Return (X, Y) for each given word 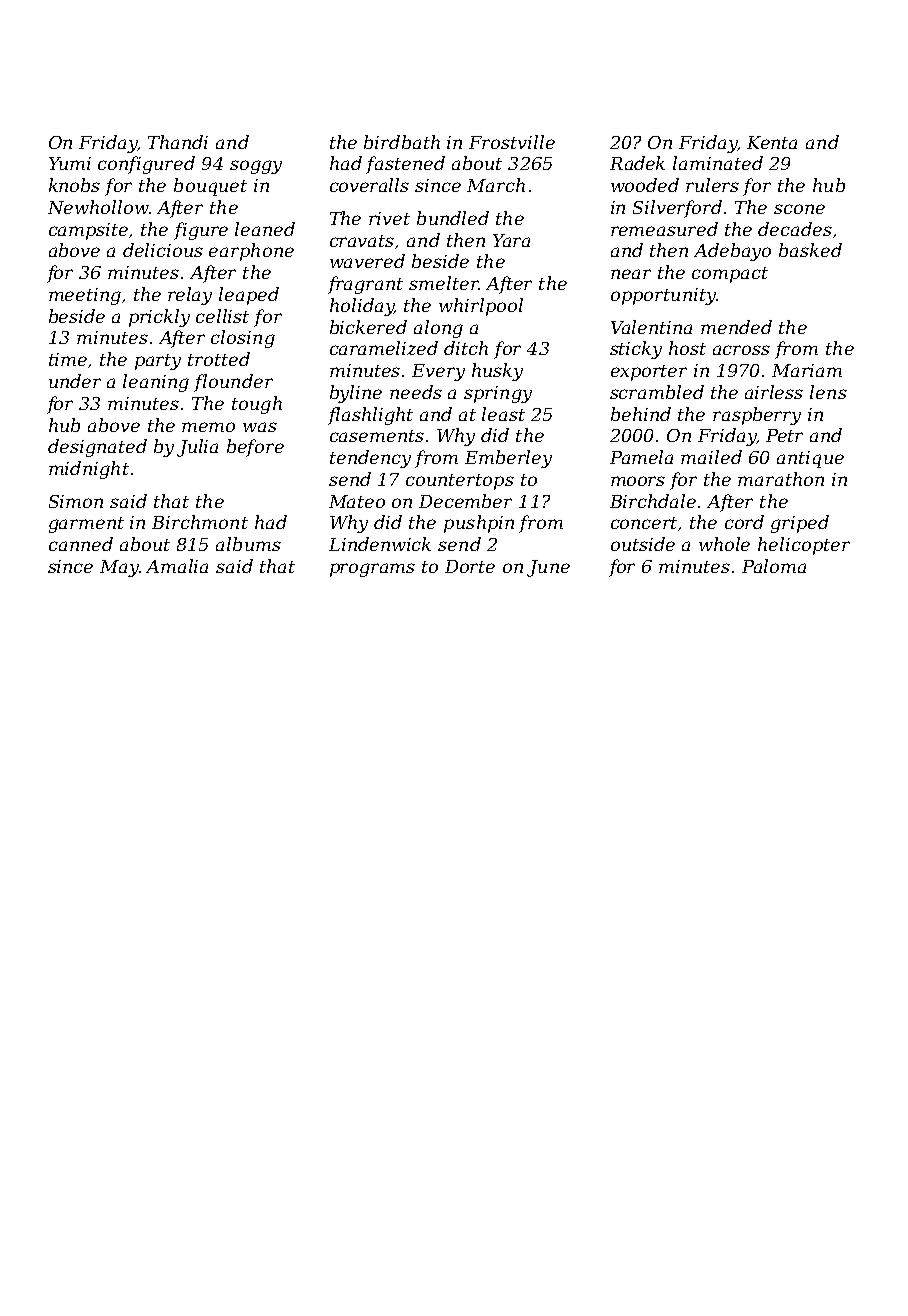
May (119, 568)
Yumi (70, 163)
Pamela (641, 457)
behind (641, 414)
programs (372, 570)
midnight (89, 470)
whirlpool (481, 307)
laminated (718, 163)
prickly (159, 318)
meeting (85, 296)
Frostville (512, 142)
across (741, 350)
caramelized (384, 348)
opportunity (663, 296)
